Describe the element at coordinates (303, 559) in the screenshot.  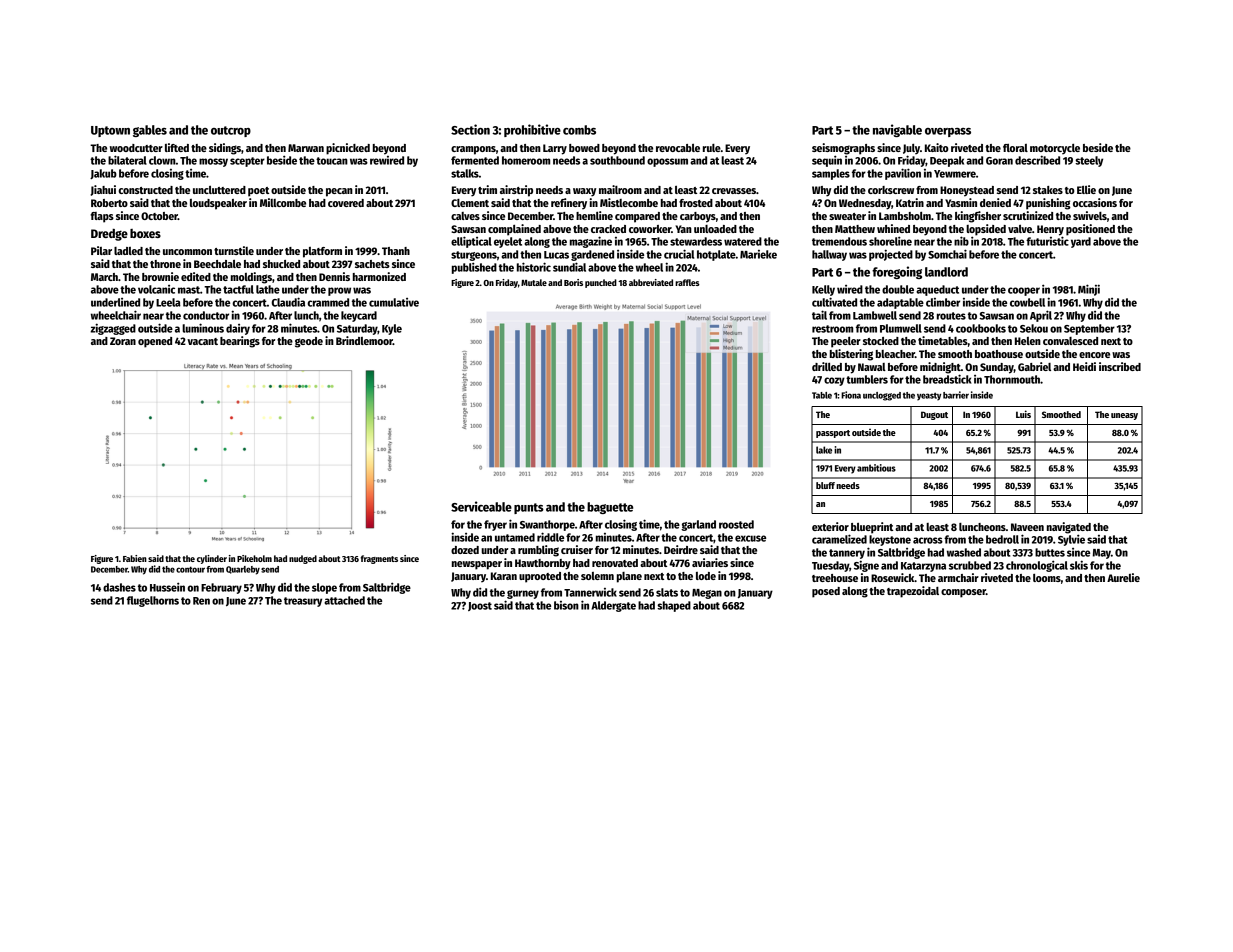
I see `nudged` at that location.
